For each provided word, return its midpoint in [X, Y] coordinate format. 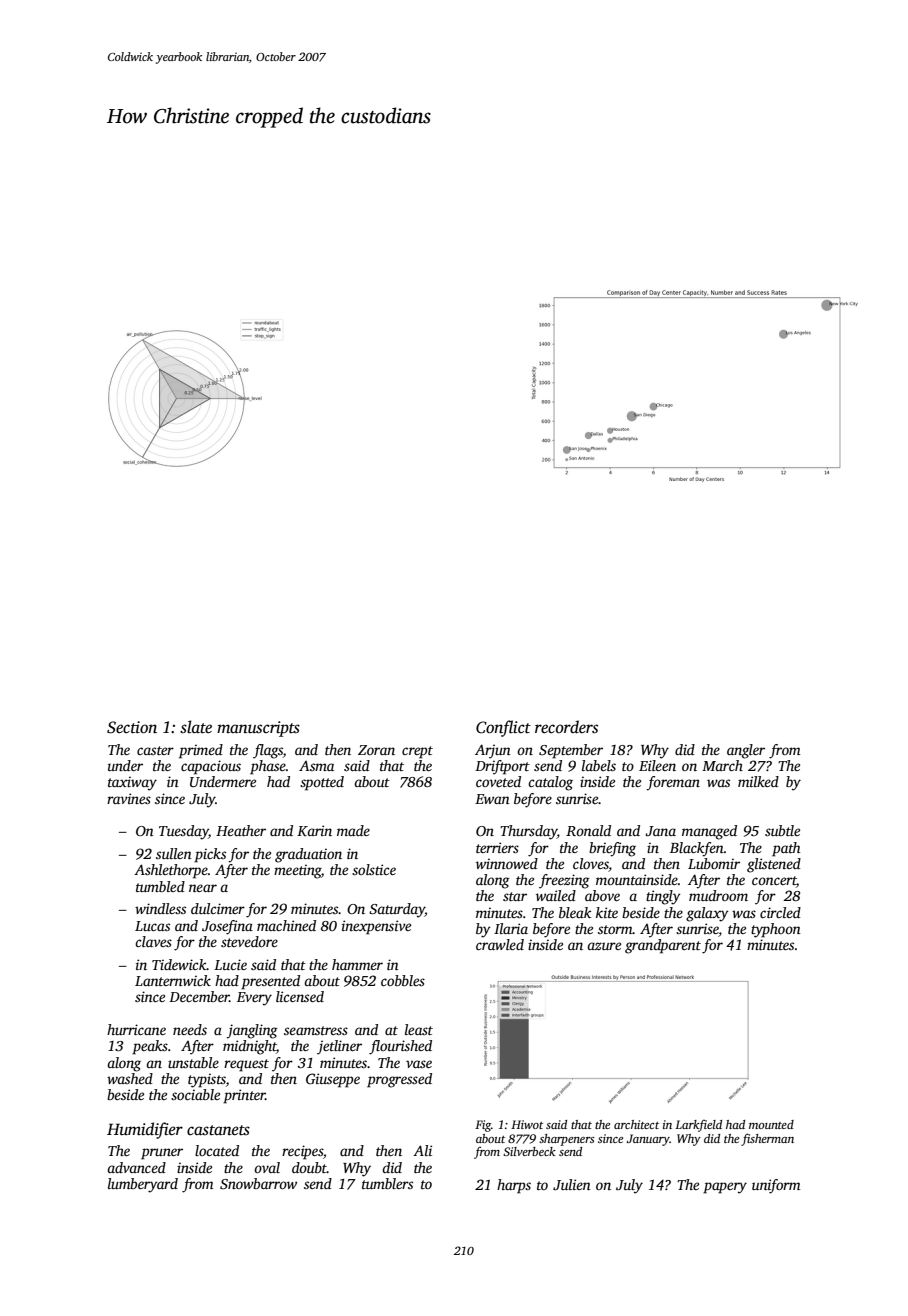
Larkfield [698, 1126]
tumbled [160, 886]
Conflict [503, 728]
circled [780, 912]
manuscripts [258, 729]
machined [286, 925]
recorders [566, 727]
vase [419, 1064]
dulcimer [218, 908]
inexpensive [376, 927]
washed [130, 1078]
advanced [136, 1167]
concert [774, 880]
